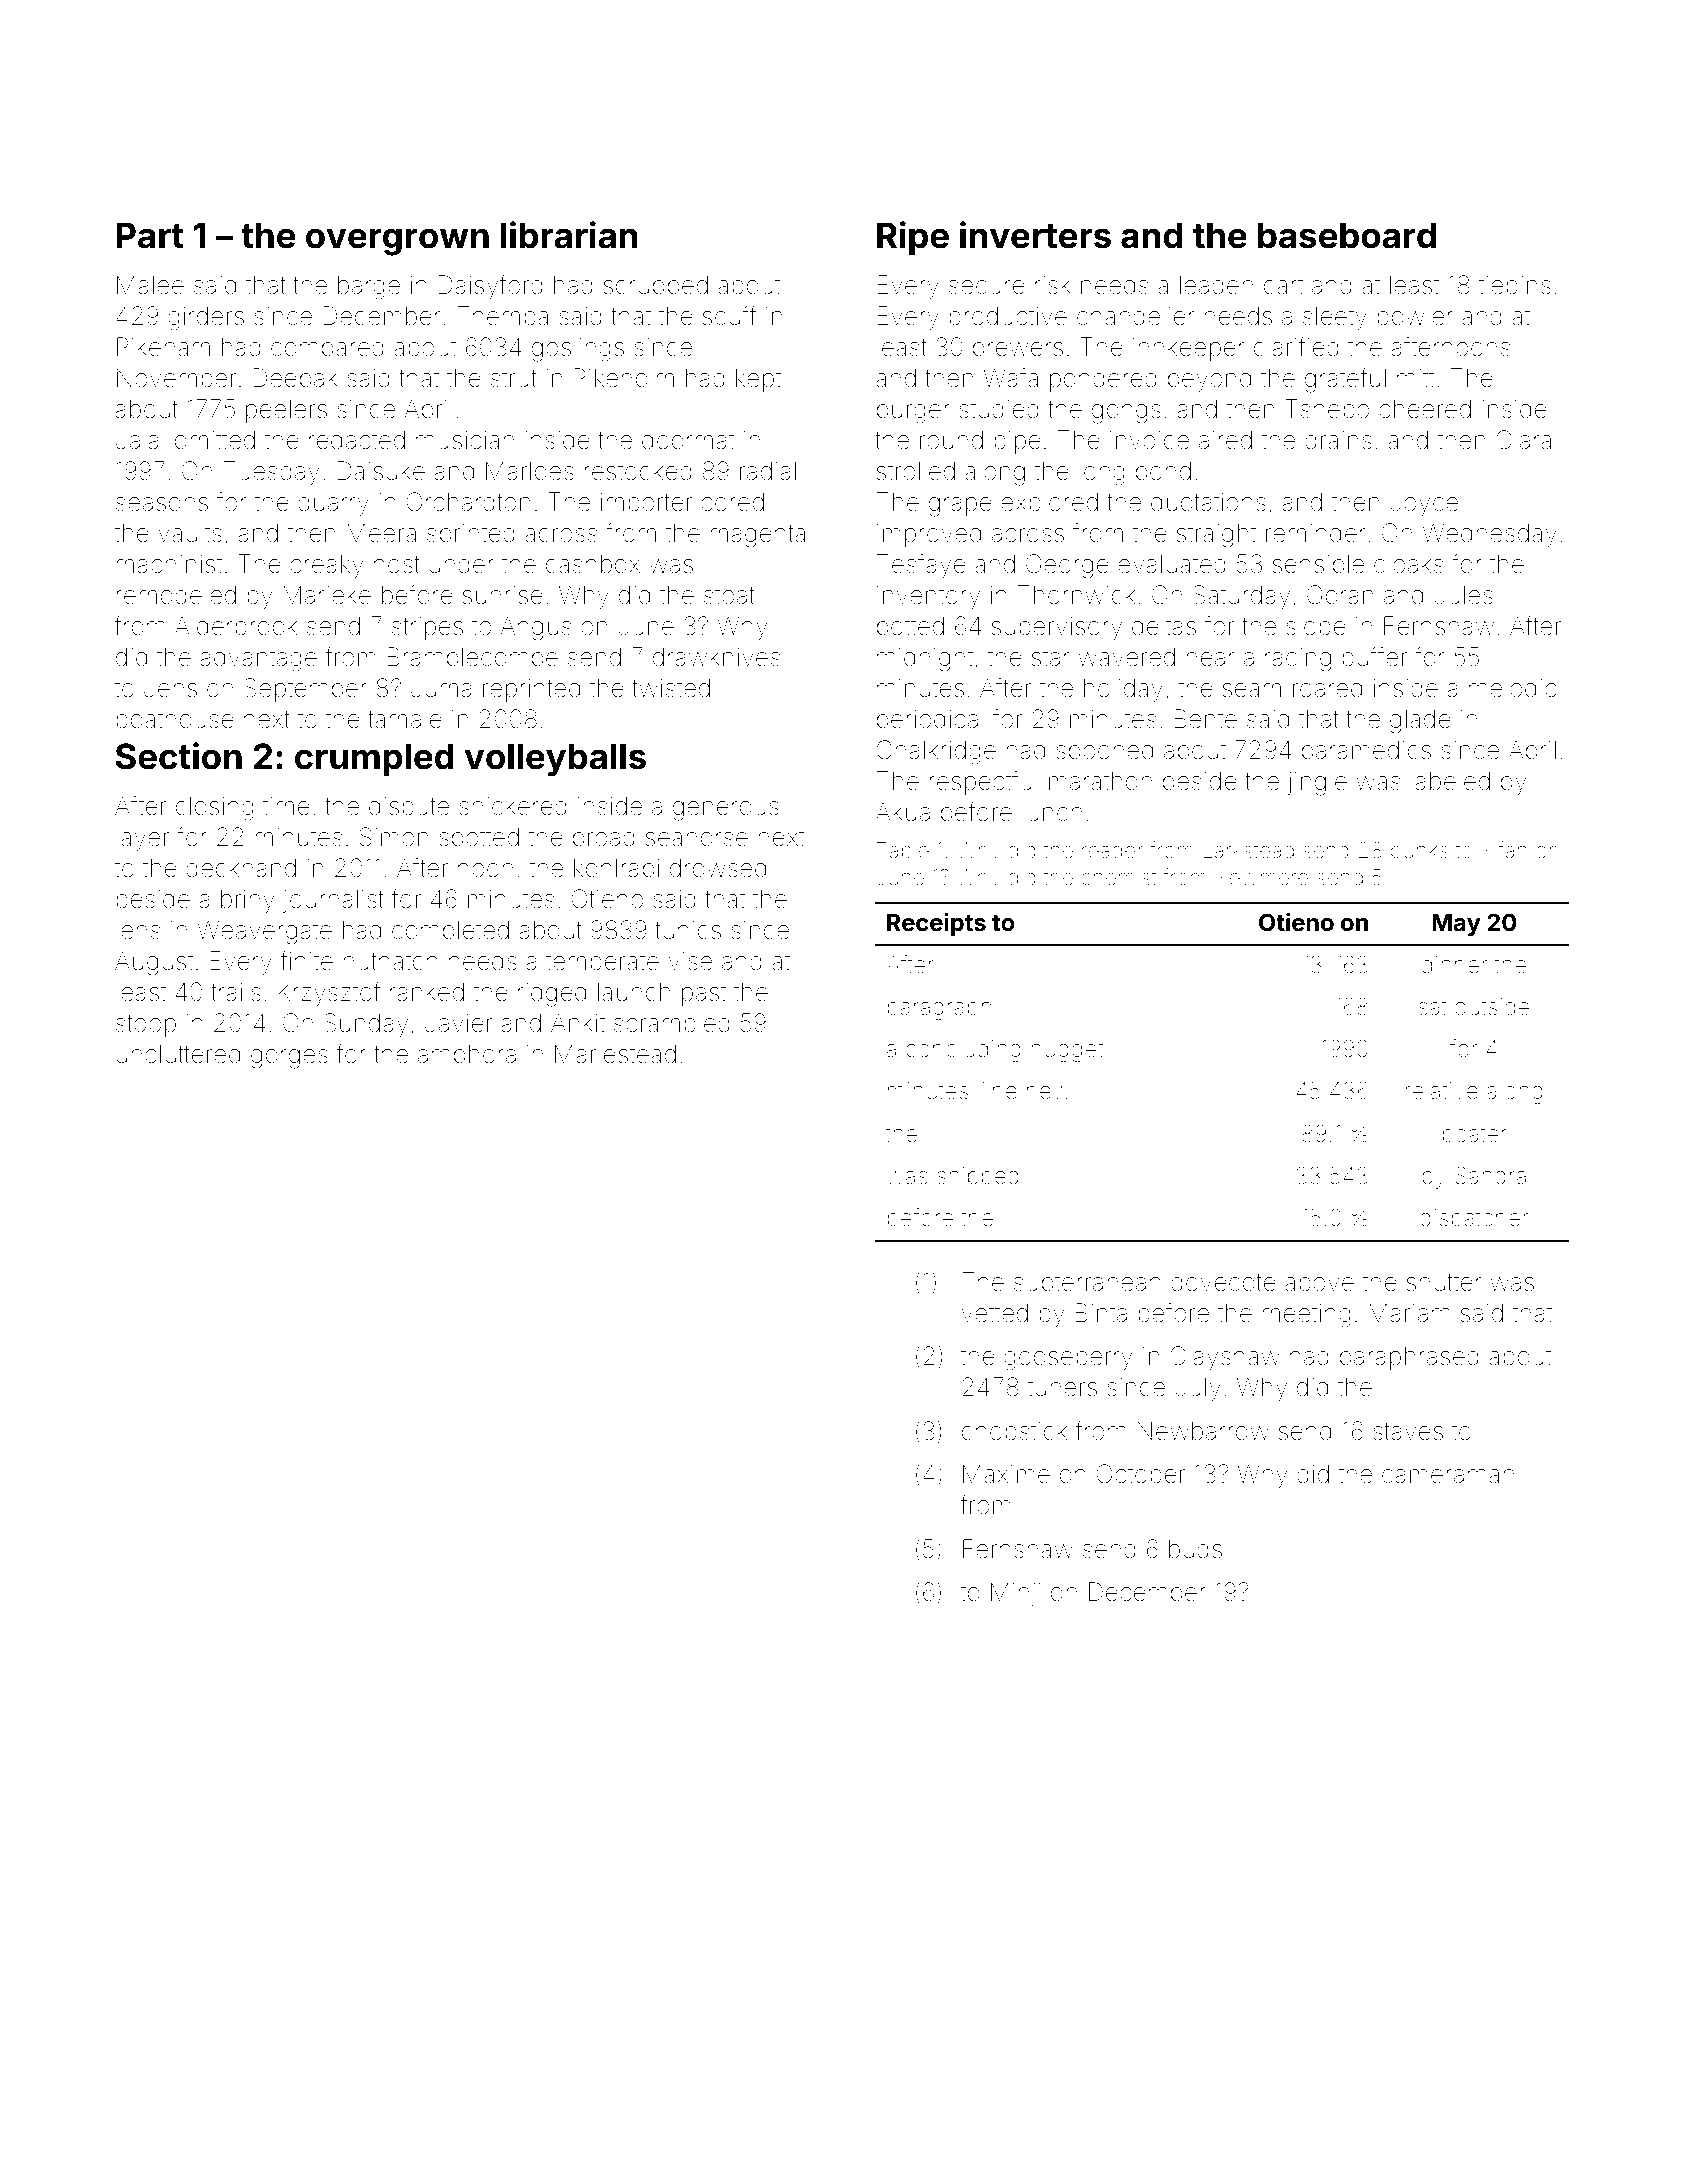 The height and width of the screenshot is (2178, 1683). I want to click on Simon, so click(393, 837).
